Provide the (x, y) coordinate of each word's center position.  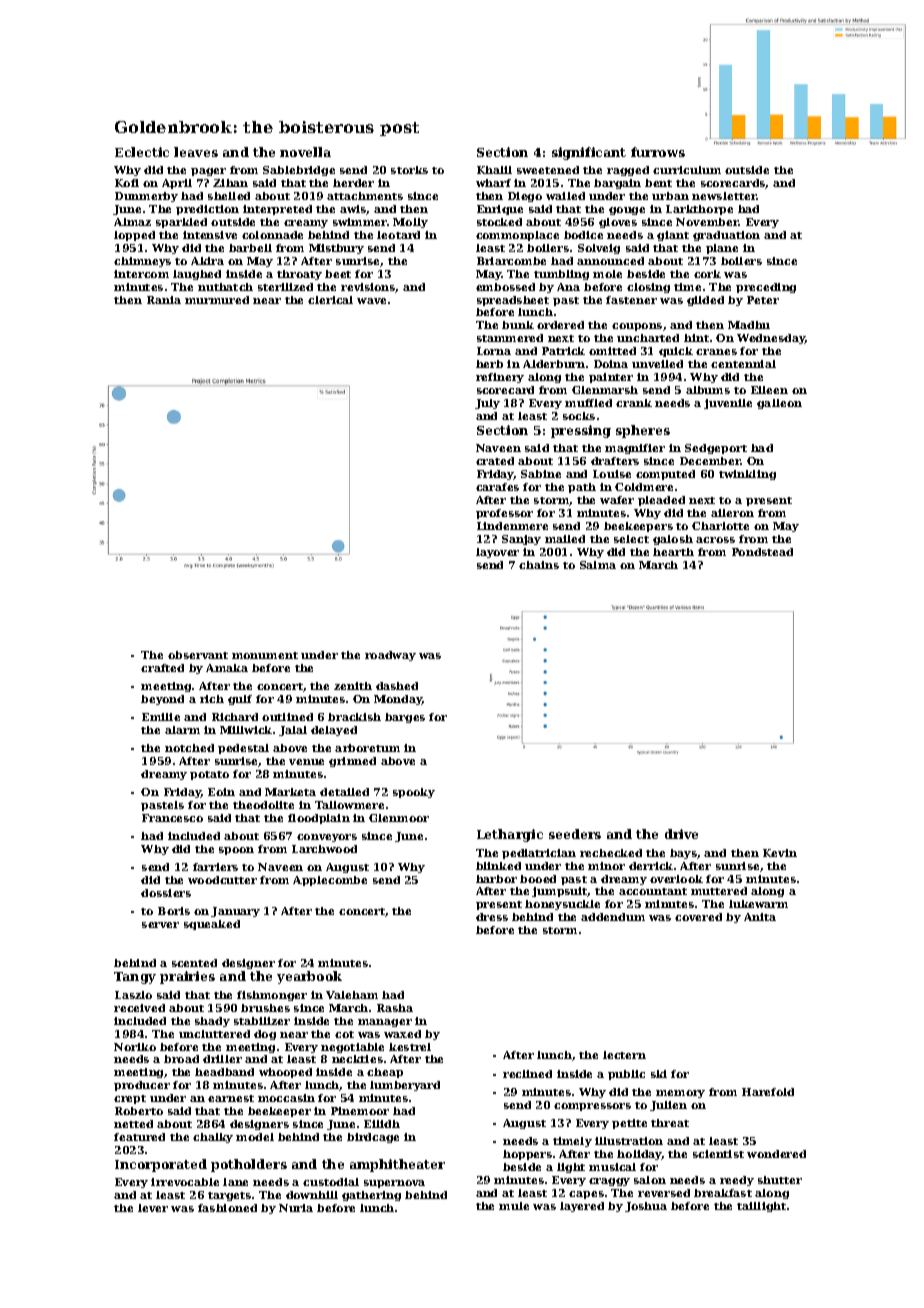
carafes (497, 487)
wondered (776, 1154)
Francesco (172, 818)
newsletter (724, 196)
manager (385, 1023)
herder (353, 183)
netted (133, 1124)
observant (198, 655)
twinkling (747, 475)
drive (681, 834)
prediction (207, 210)
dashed (397, 686)
